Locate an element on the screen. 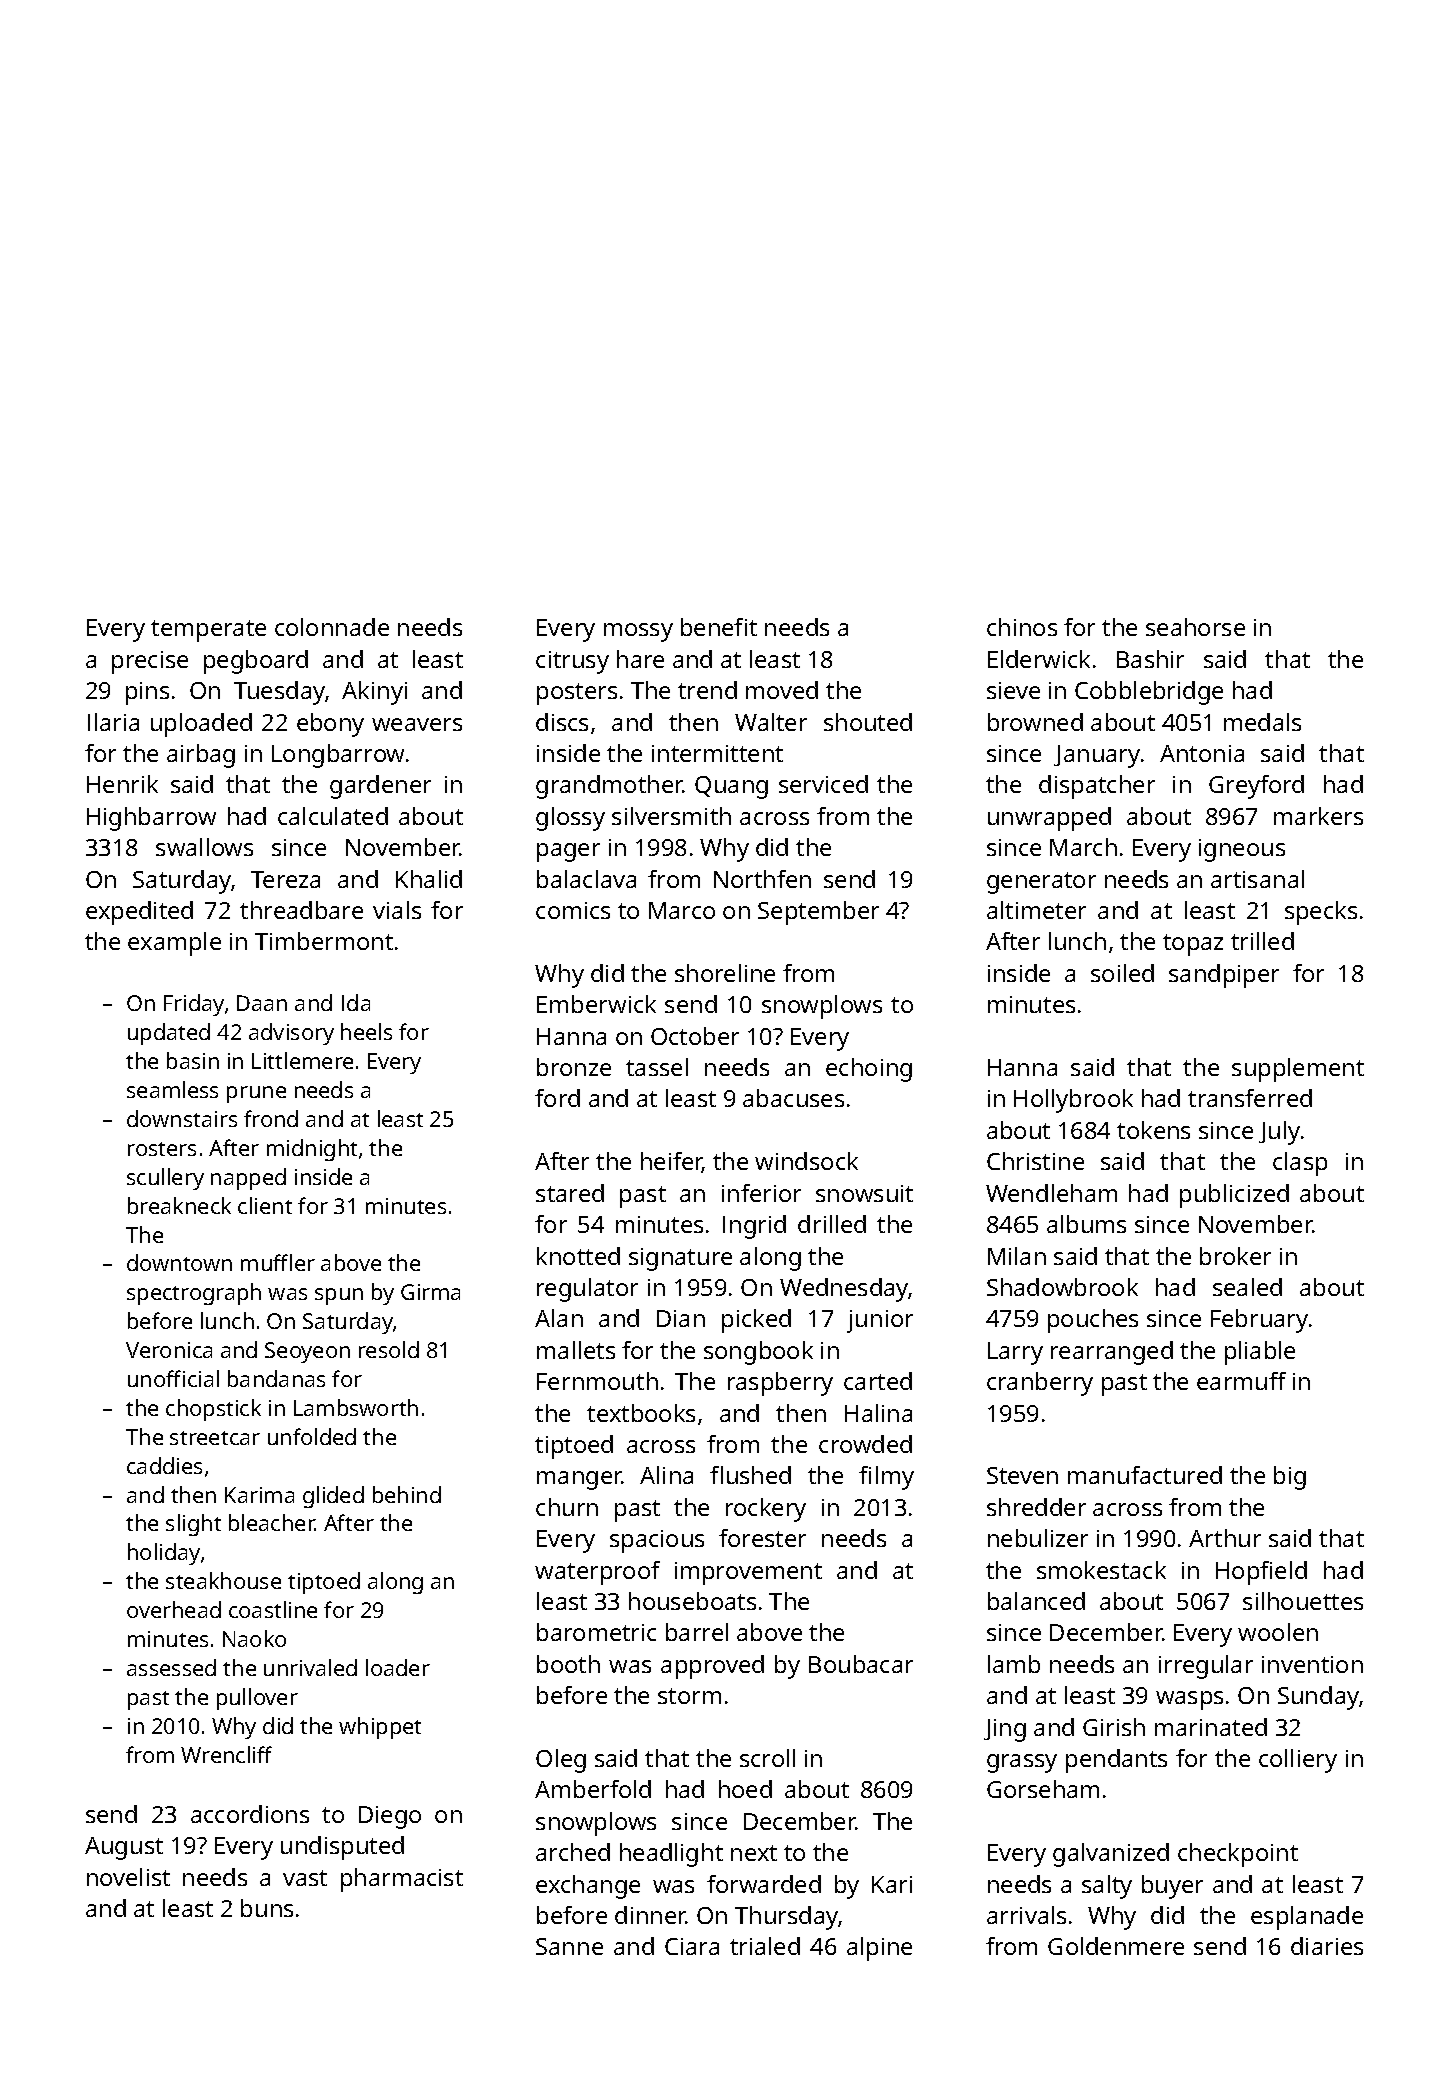 The image size is (1450, 2100). tokens is located at coordinates (1153, 1130).
